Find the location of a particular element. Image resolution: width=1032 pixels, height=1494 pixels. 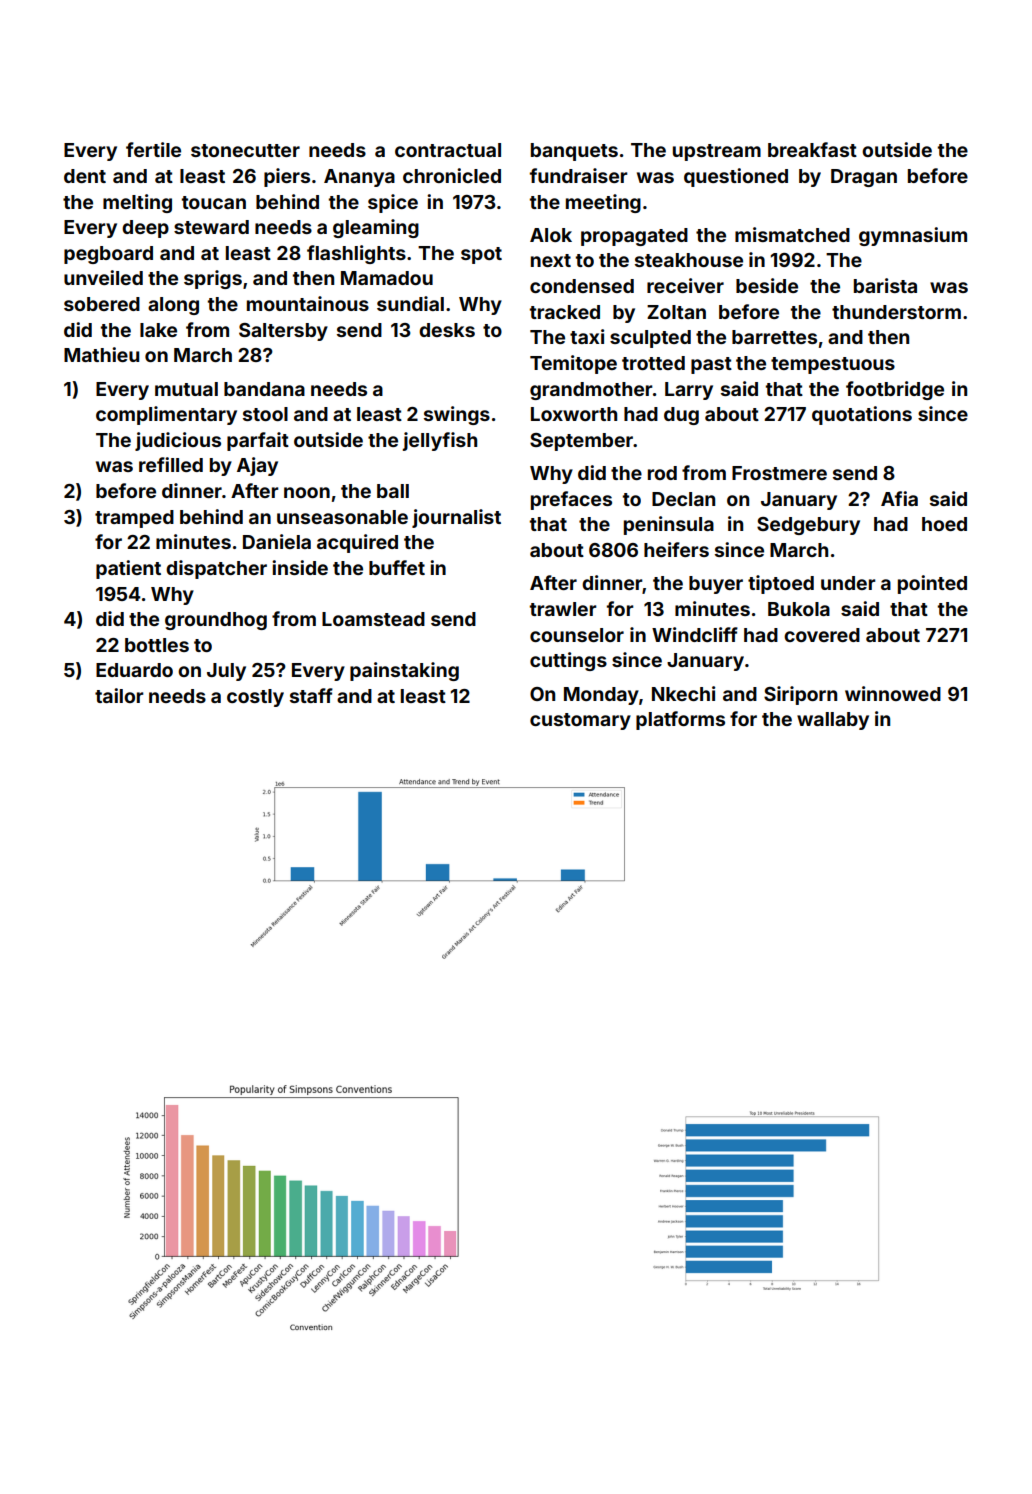

piers is located at coordinates (287, 177).
